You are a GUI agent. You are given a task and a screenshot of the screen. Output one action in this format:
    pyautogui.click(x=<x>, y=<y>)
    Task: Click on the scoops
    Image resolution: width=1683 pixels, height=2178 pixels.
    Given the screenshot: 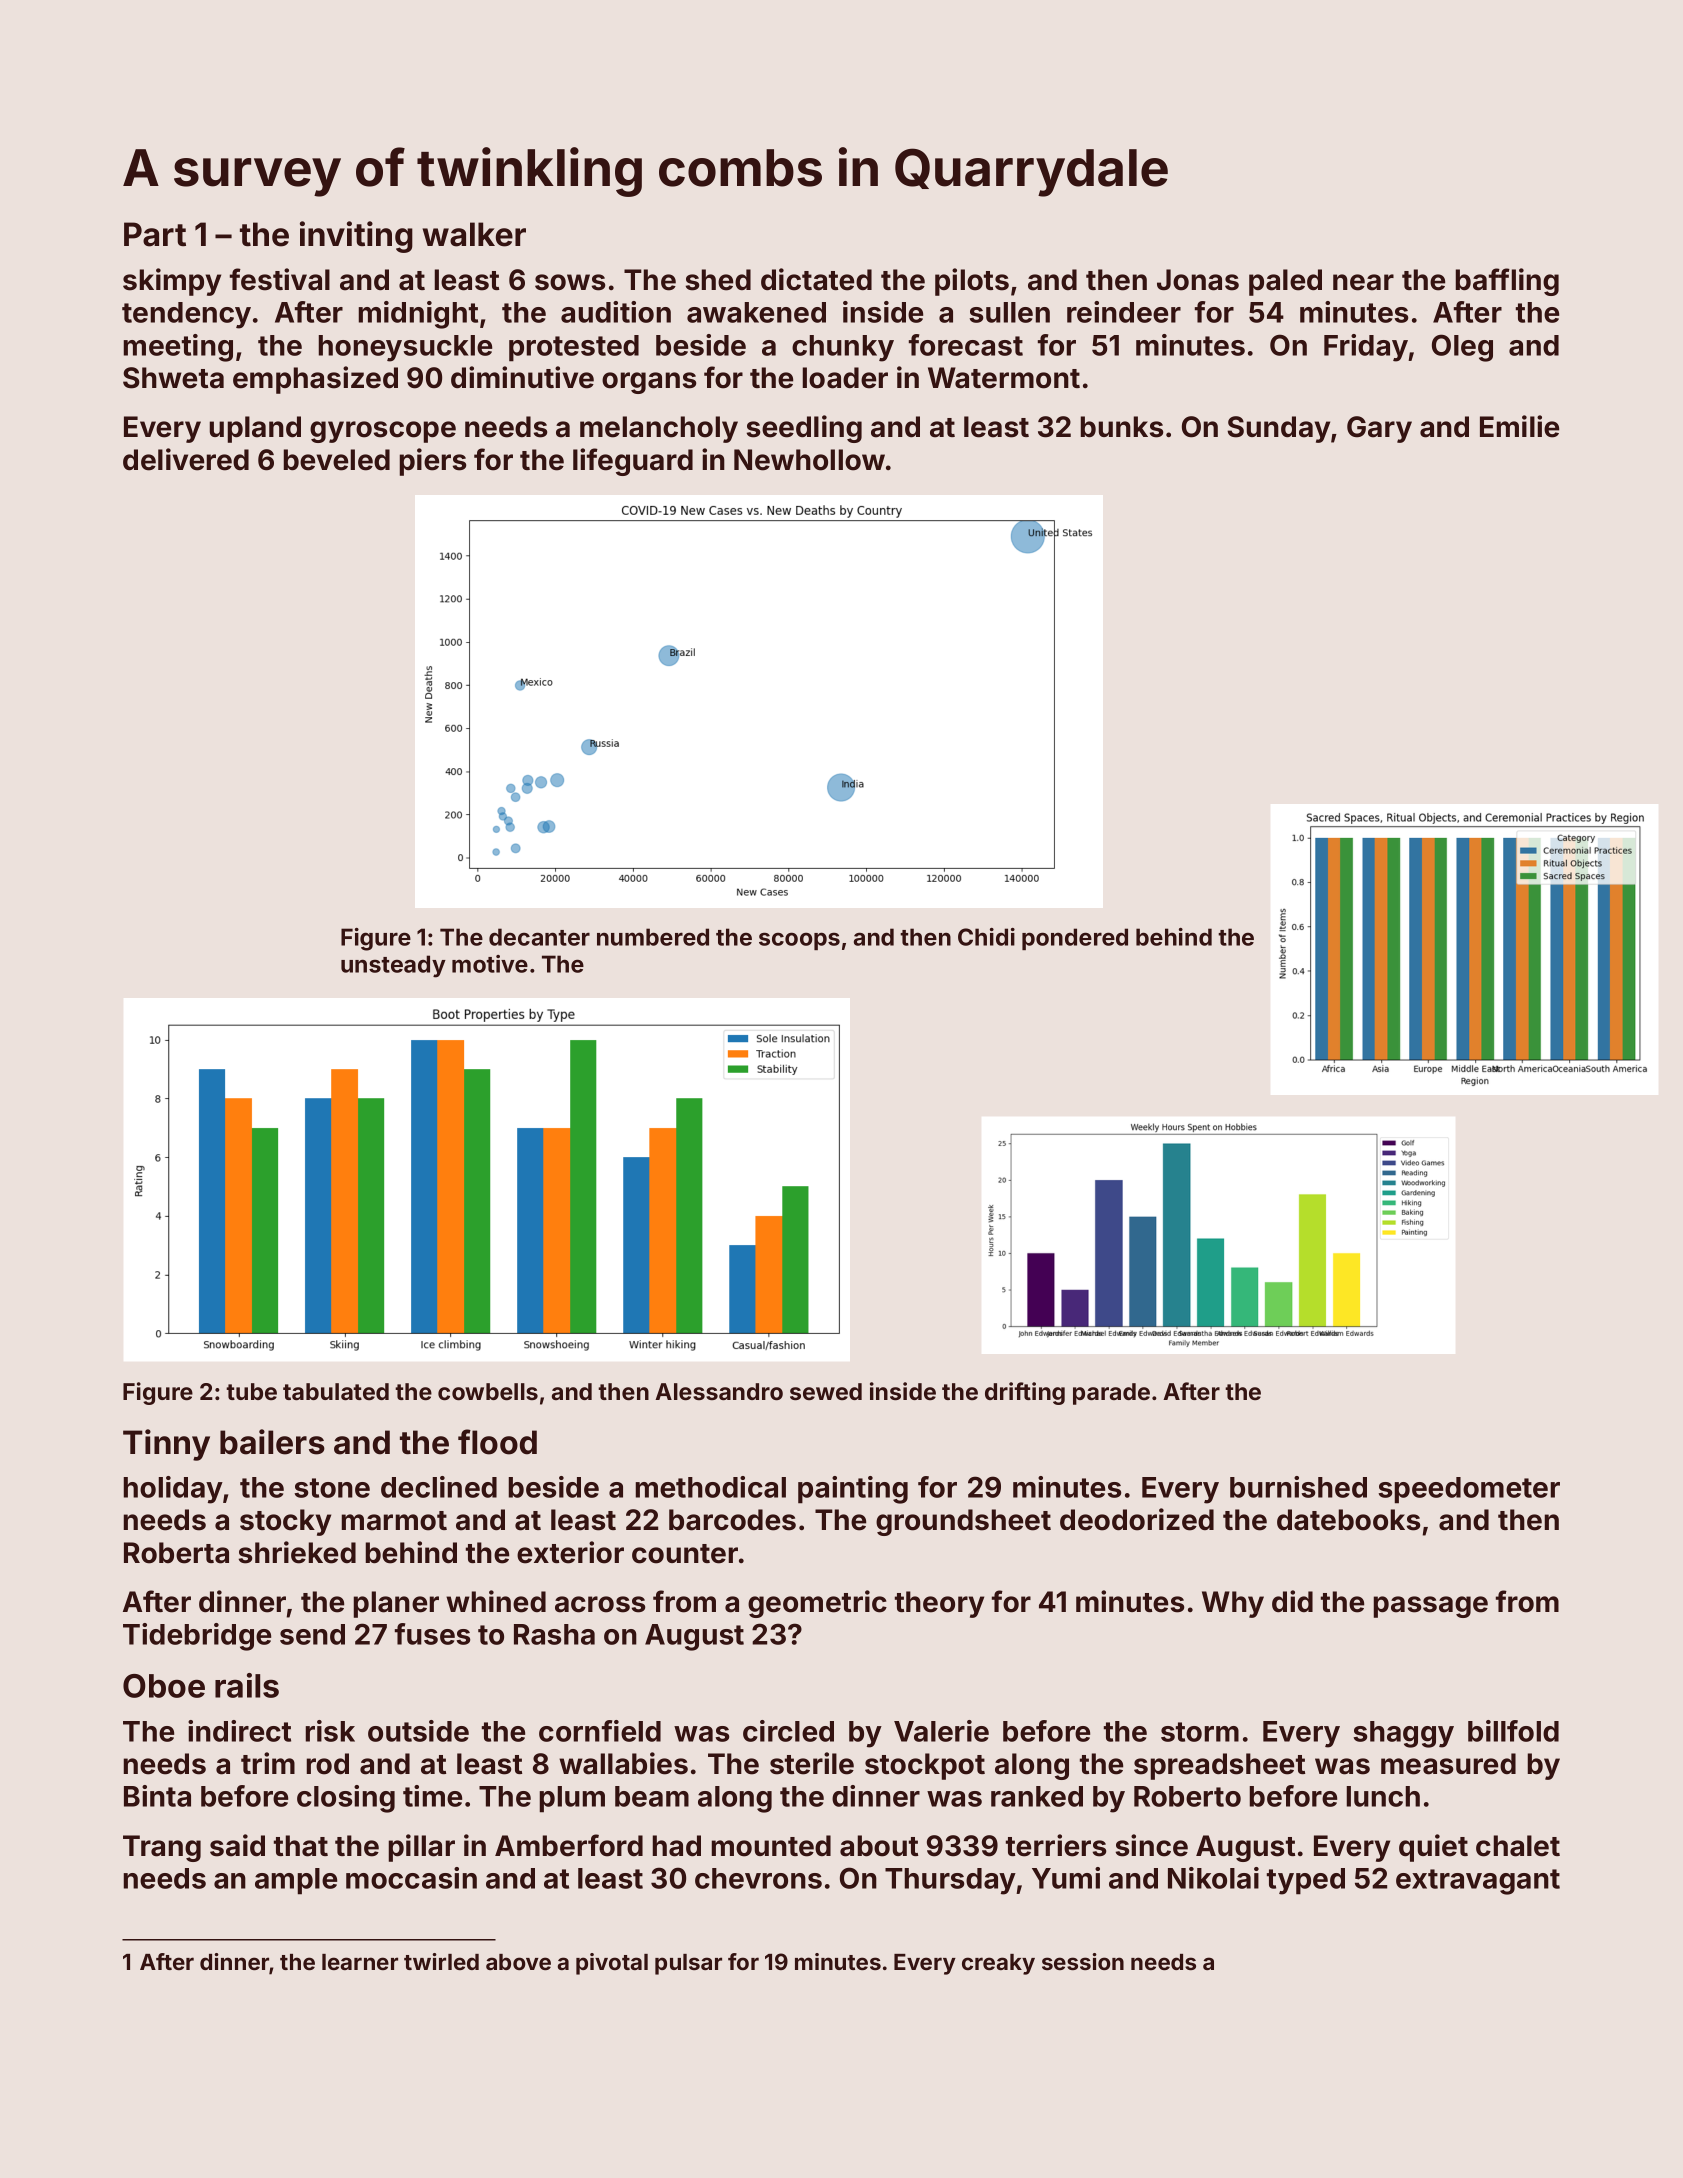 What is the action you would take?
    pyautogui.click(x=799, y=941)
